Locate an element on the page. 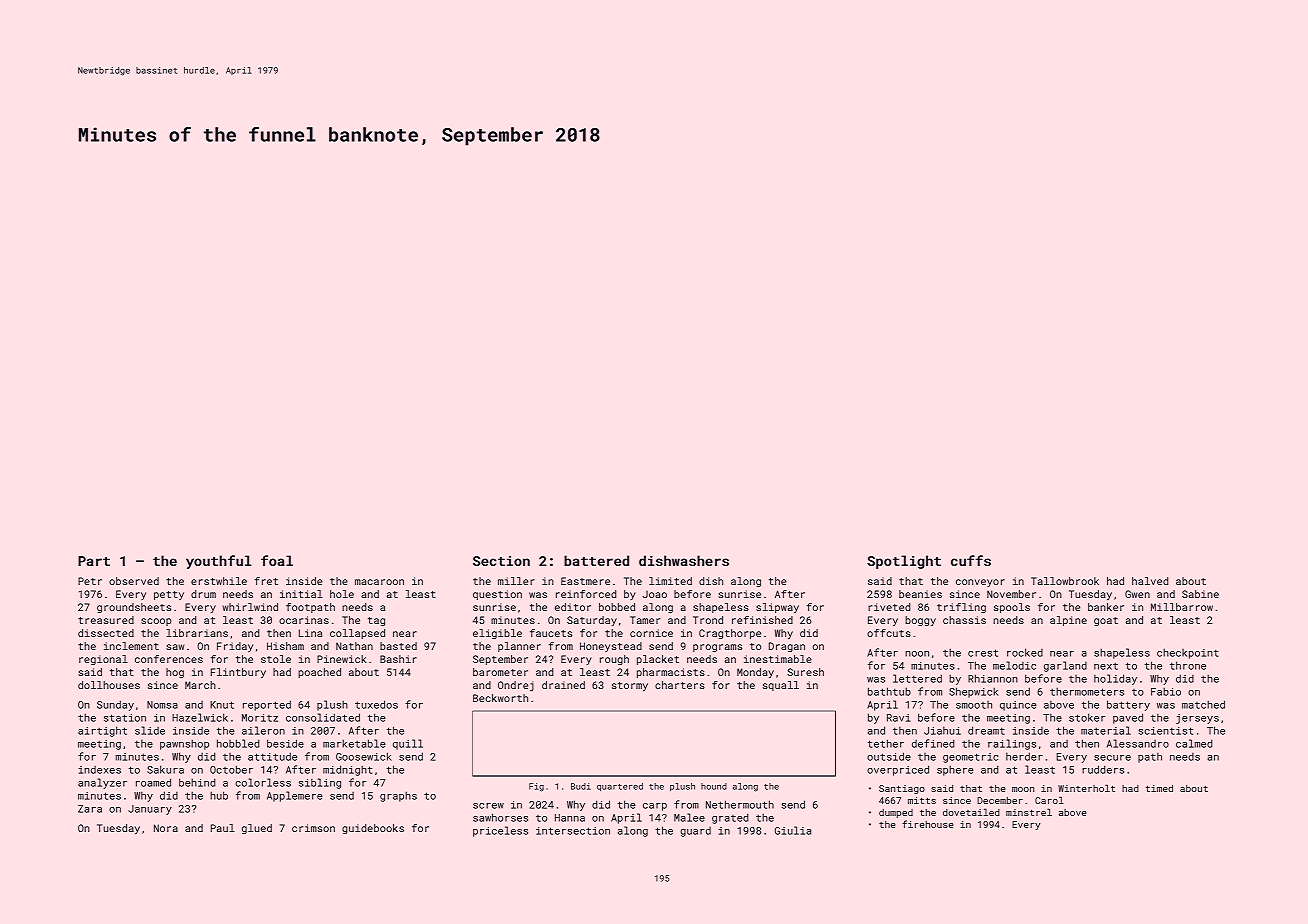 The width and height of the page is (1308, 924). Nora is located at coordinates (166, 828).
